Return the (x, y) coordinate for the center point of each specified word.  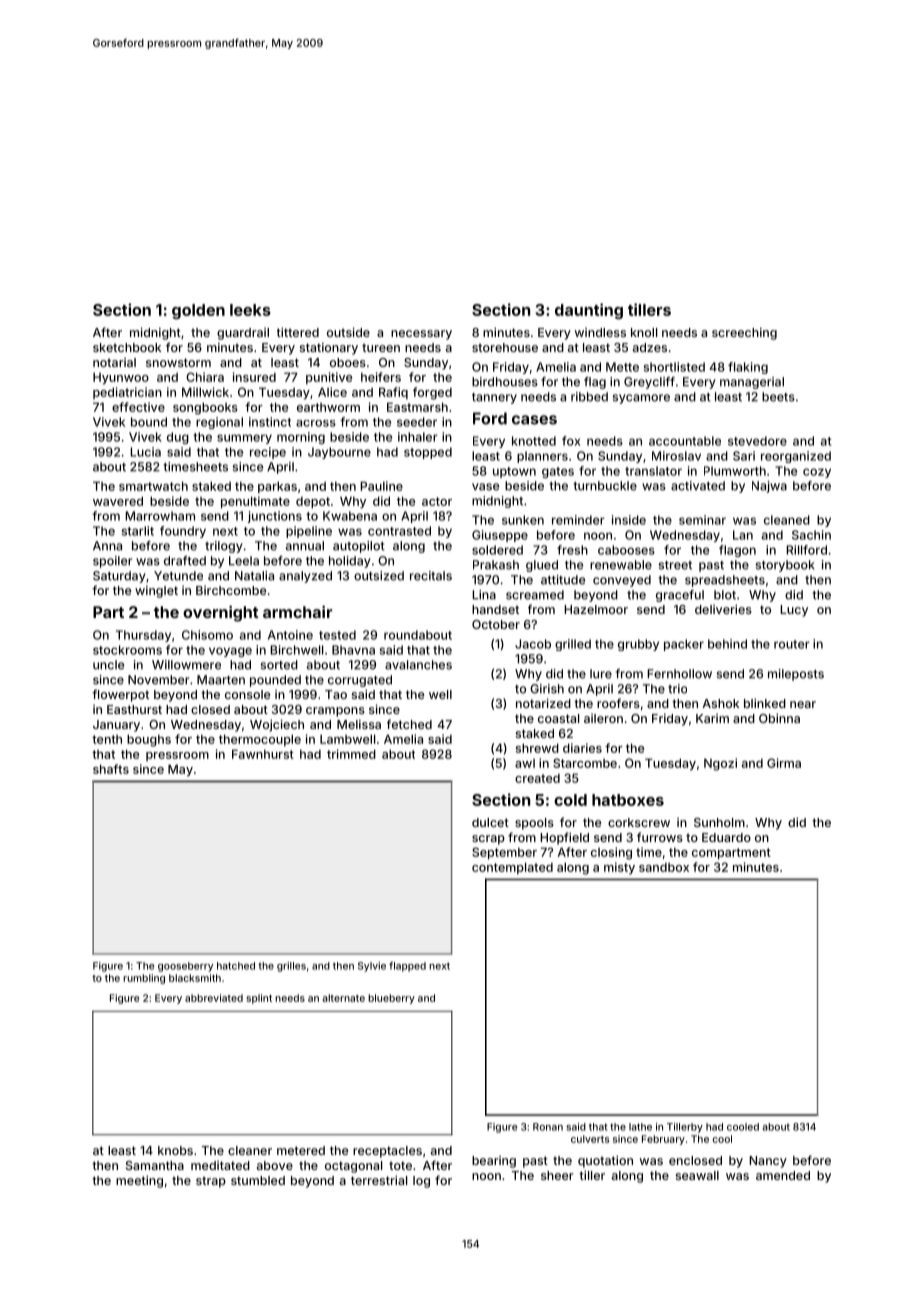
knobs (175, 1150)
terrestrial (379, 1180)
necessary (421, 335)
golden (198, 311)
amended (783, 1175)
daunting (589, 311)
